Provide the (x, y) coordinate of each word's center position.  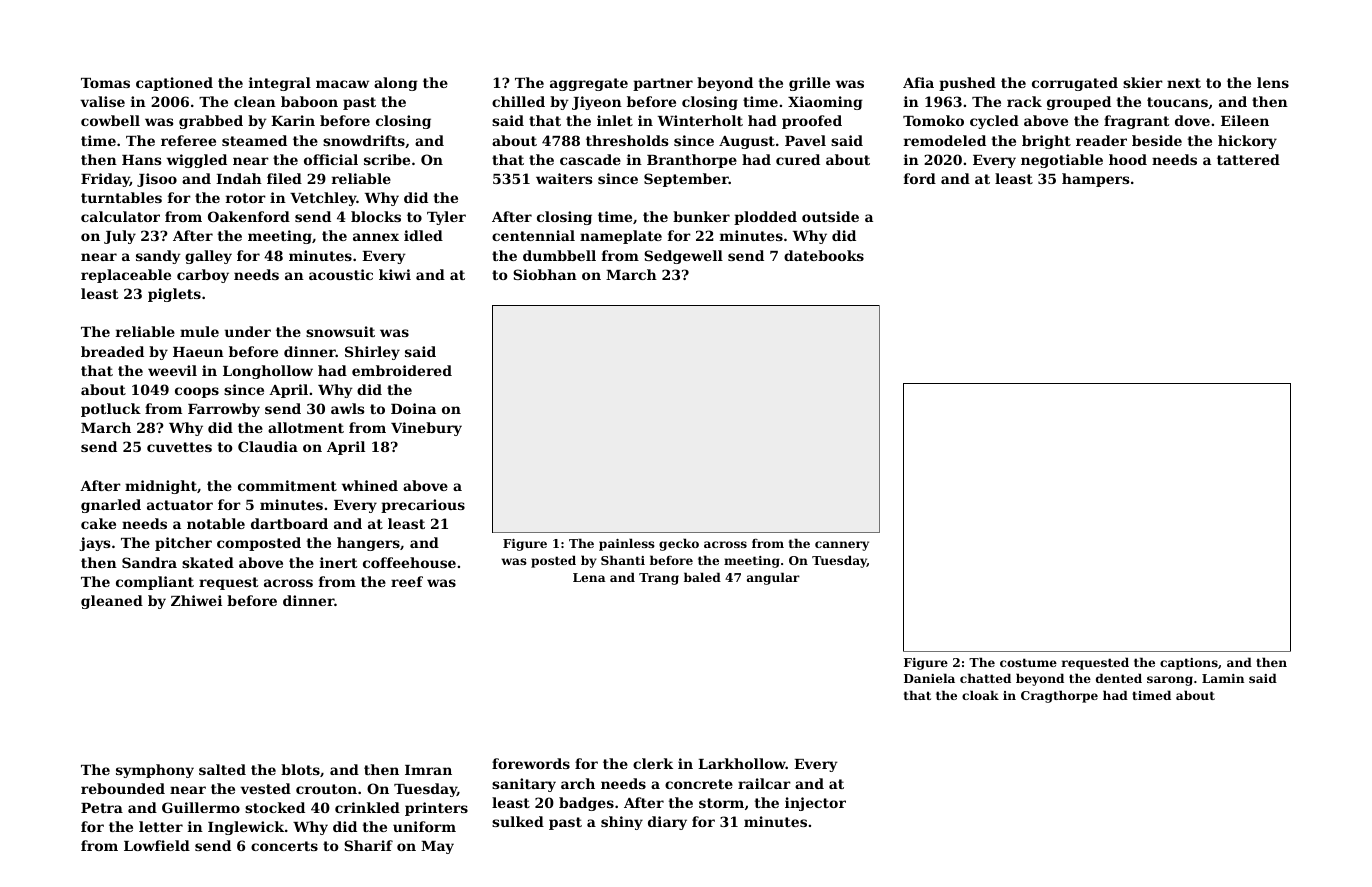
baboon (309, 101)
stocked (275, 807)
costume (1028, 662)
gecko (679, 544)
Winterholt (700, 120)
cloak (980, 695)
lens (1273, 82)
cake (98, 523)
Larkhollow (742, 763)
